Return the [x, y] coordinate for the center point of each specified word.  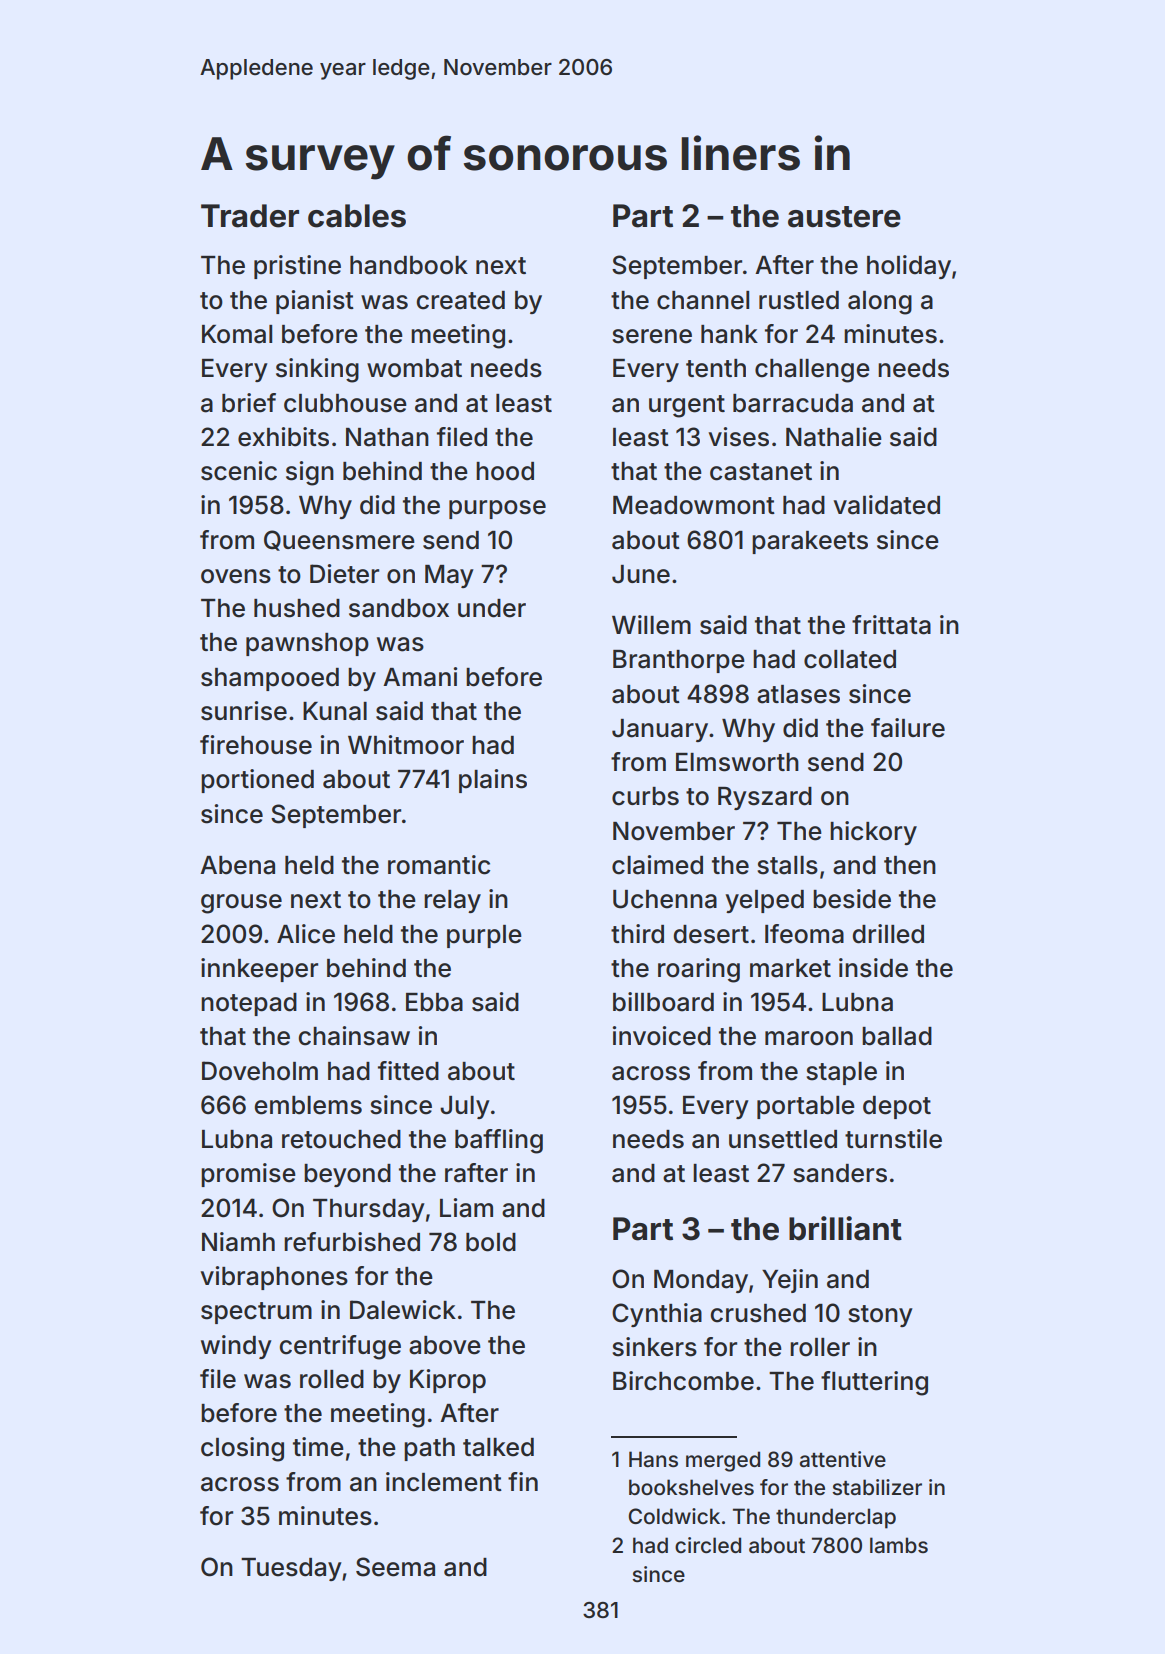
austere [844, 217]
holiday [909, 267]
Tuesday [291, 1569]
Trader [250, 216]
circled [708, 1545]
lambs [899, 1545]
